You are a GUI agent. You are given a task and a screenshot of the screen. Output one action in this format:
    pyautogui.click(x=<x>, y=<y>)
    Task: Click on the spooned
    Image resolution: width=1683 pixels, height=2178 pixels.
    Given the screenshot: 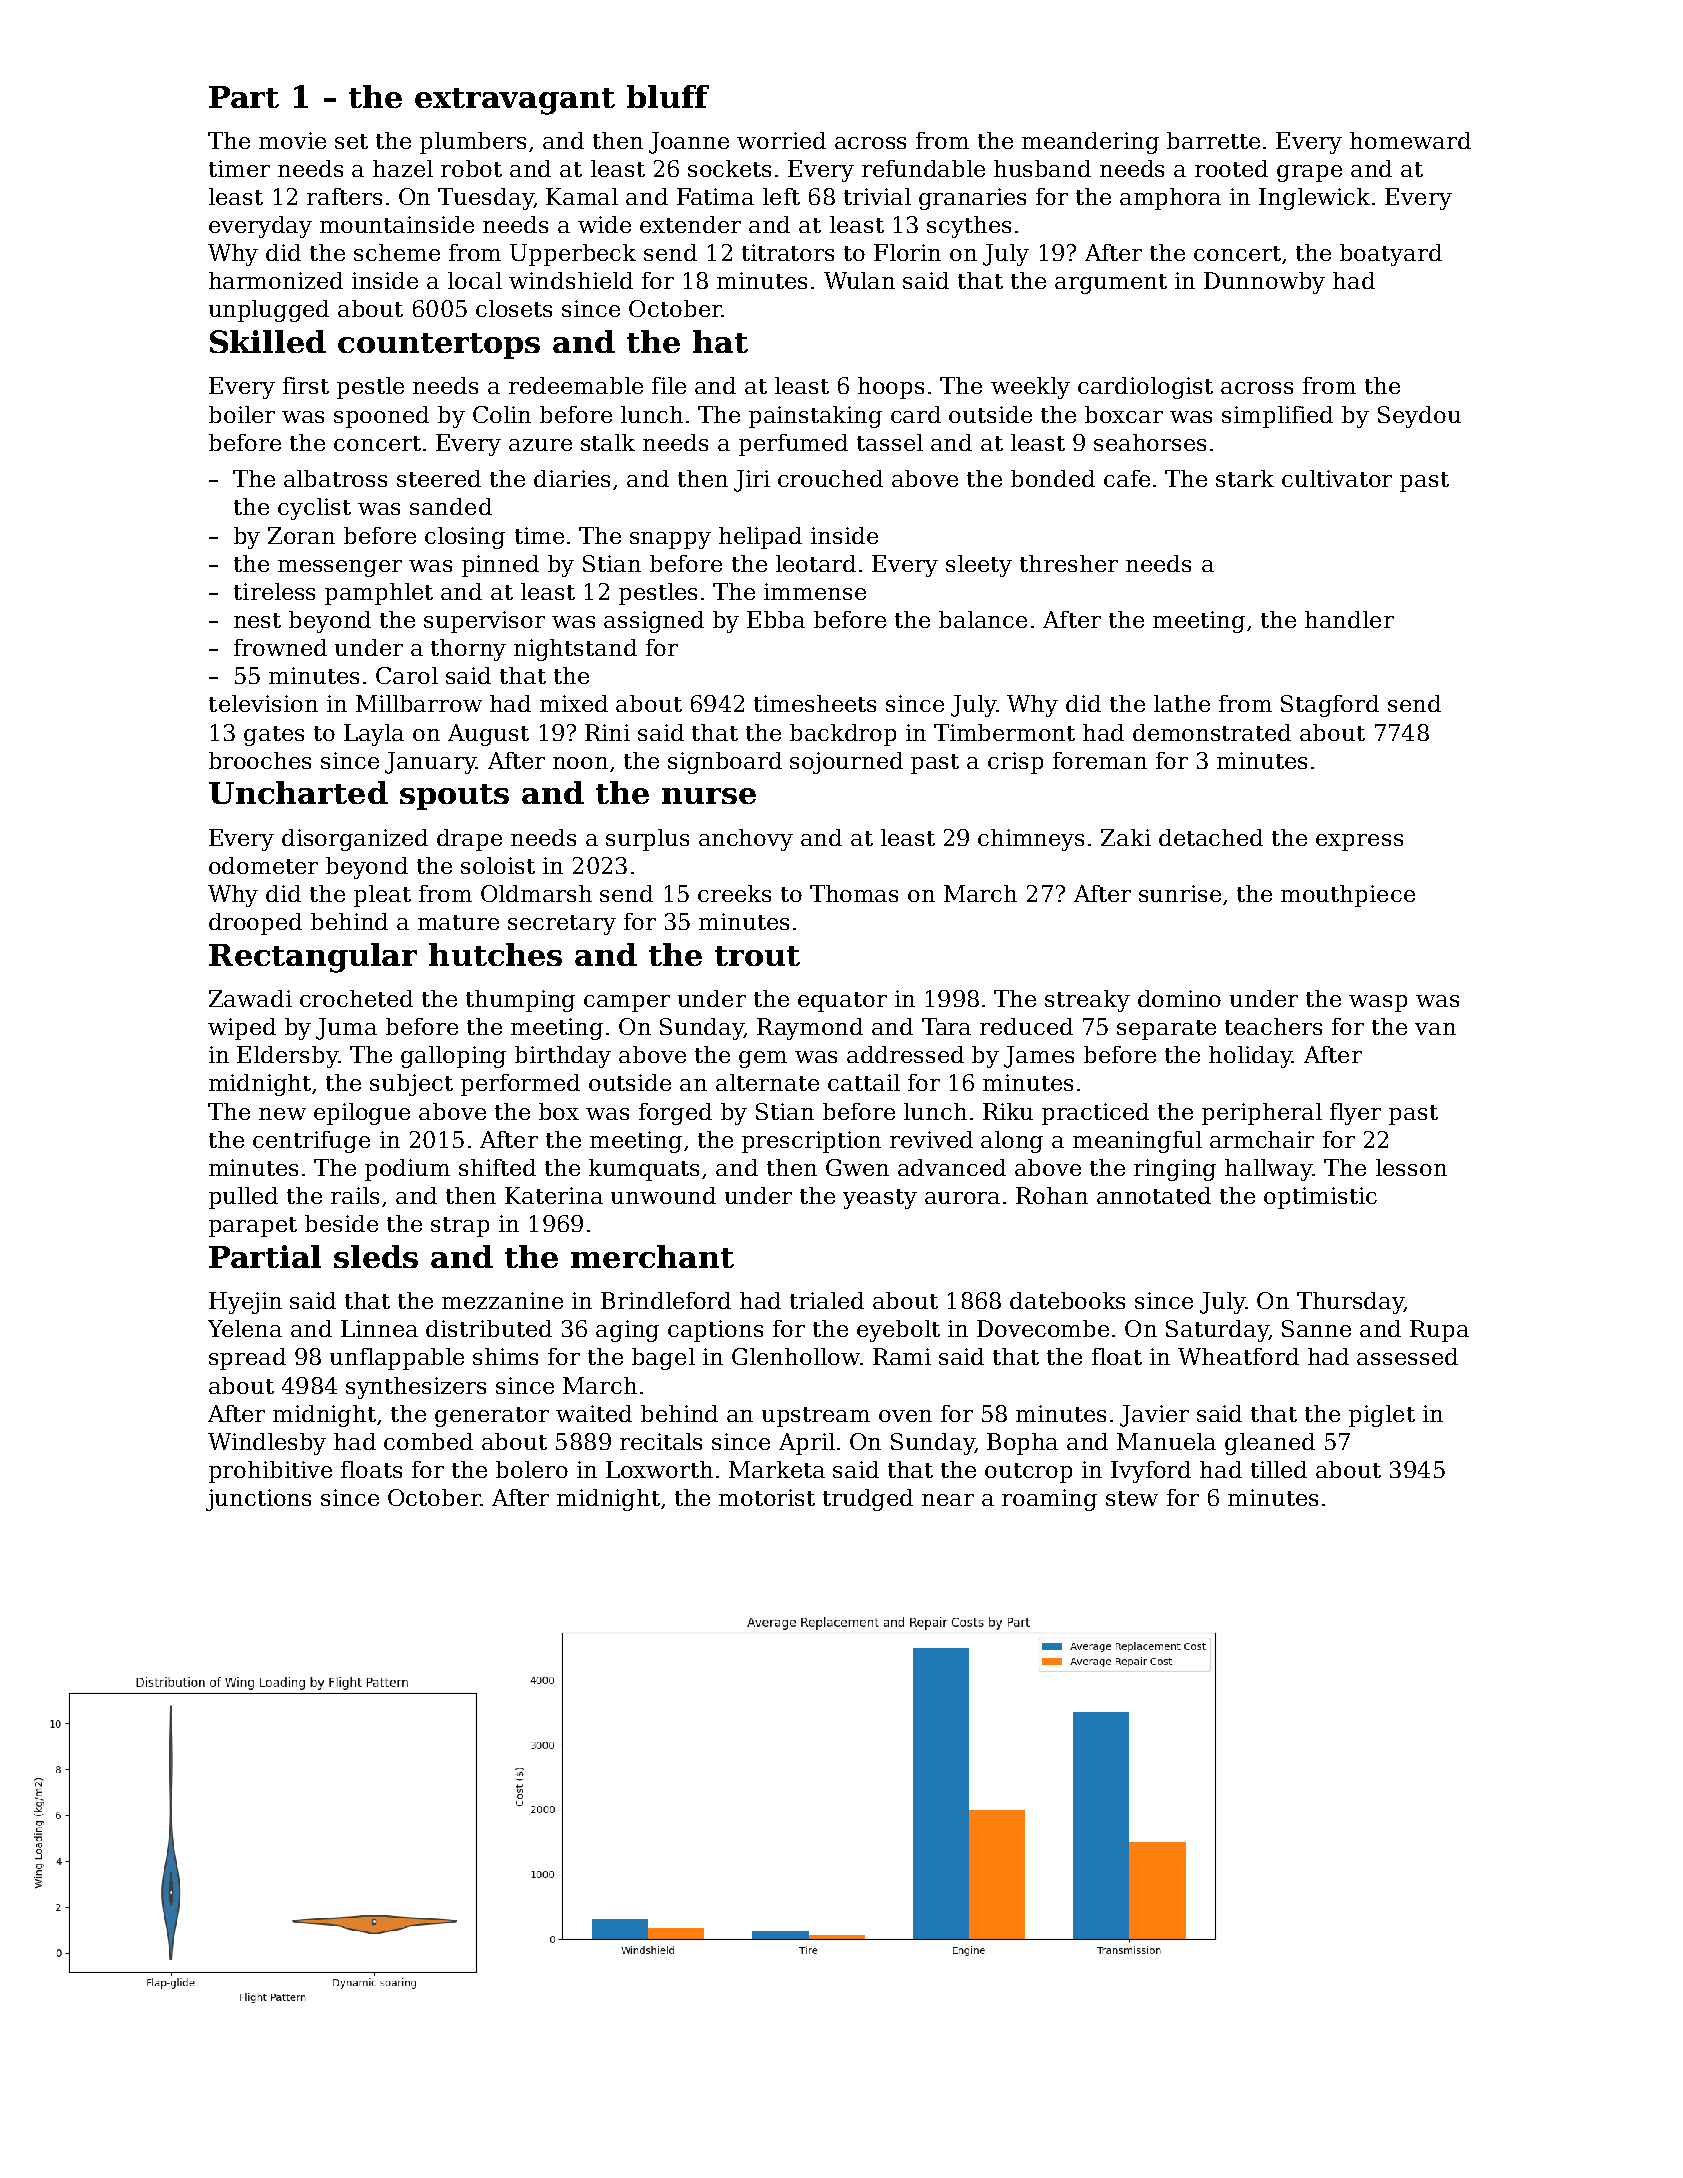 What is the action you would take?
    pyautogui.click(x=381, y=417)
